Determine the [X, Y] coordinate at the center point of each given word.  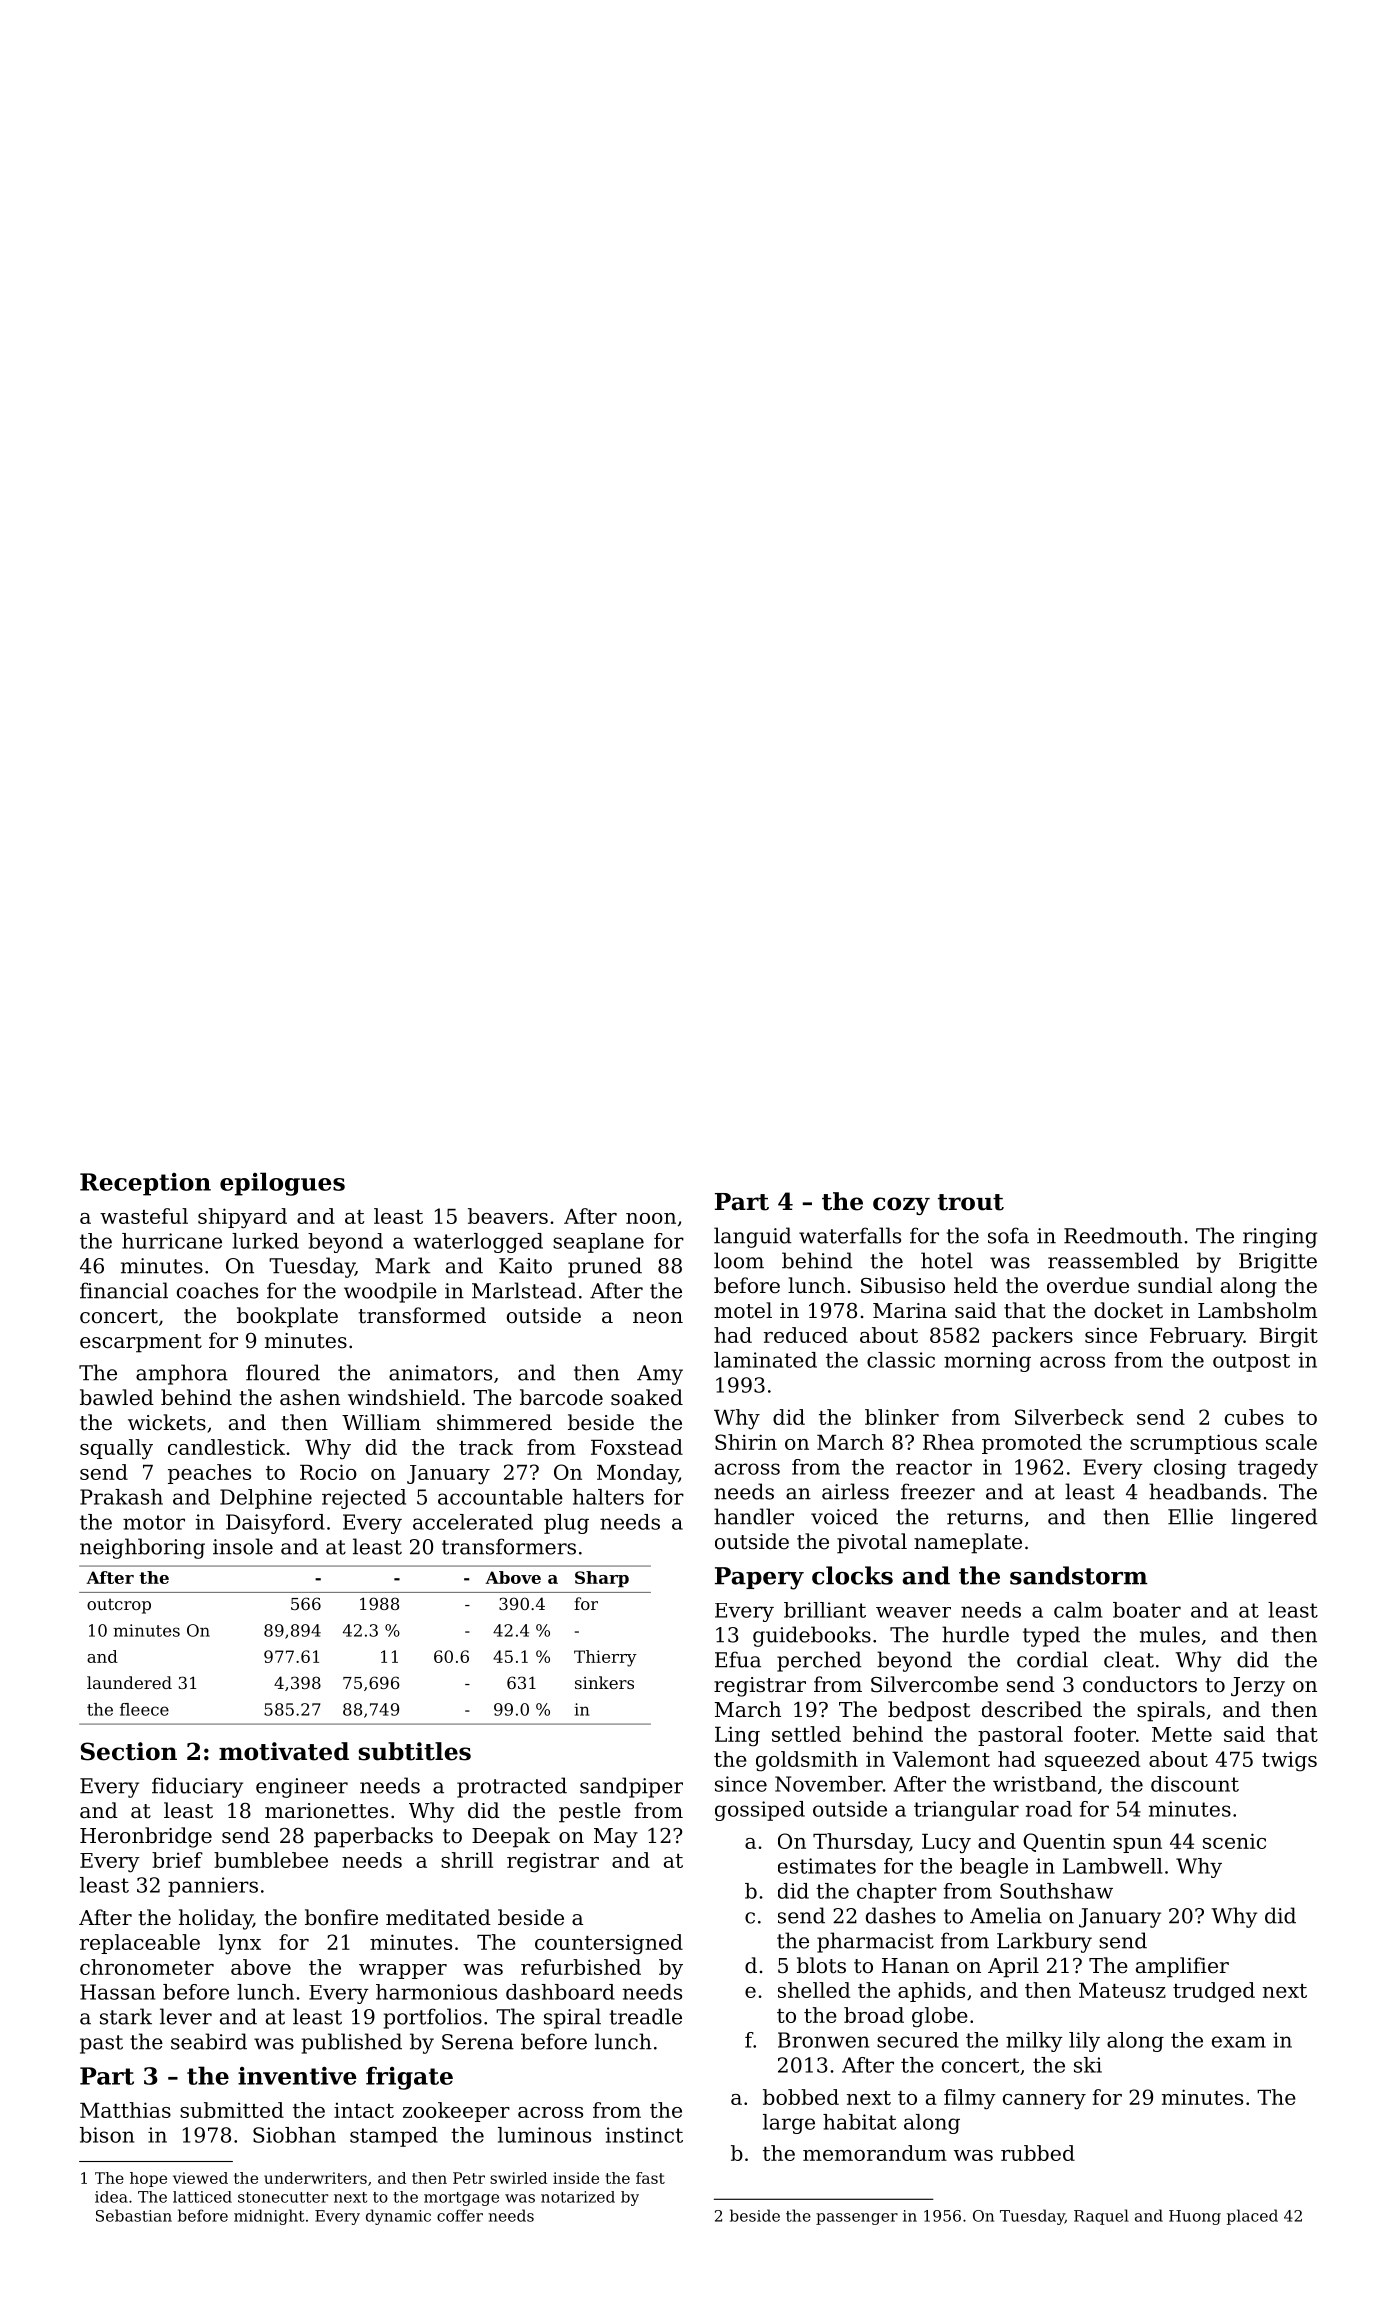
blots [821, 1965]
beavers [508, 1216]
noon [651, 1218]
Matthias [125, 2110]
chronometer [147, 1967]
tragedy [1278, 1469]
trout [971, 1202]
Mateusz [1122, 1990]
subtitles [415, 1751]
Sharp [602, 1579]
